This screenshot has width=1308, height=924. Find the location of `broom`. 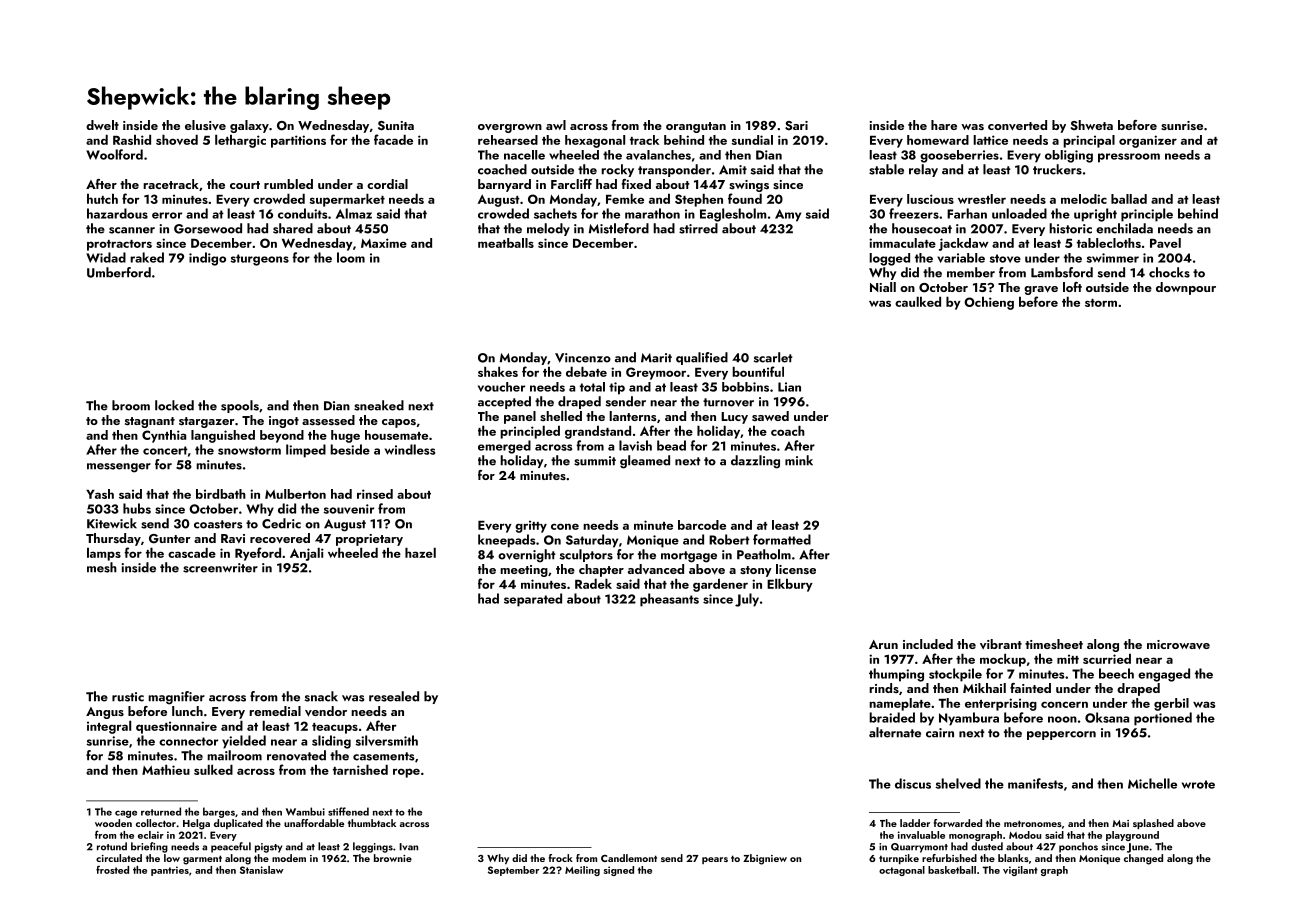

broom is located at coordinates (131, 405).
